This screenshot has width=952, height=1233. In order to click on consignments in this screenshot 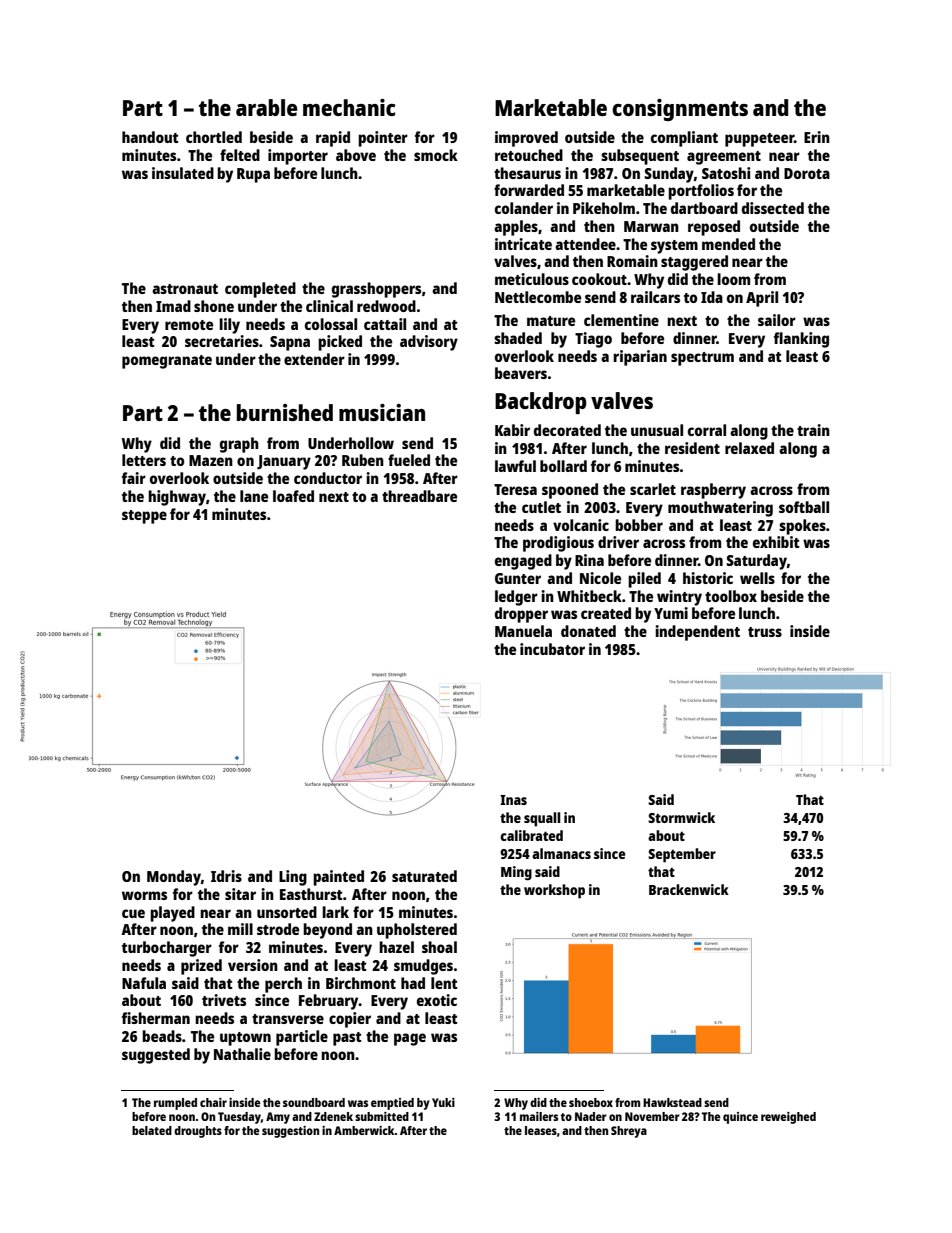, I will do `click(680, 110)`.
